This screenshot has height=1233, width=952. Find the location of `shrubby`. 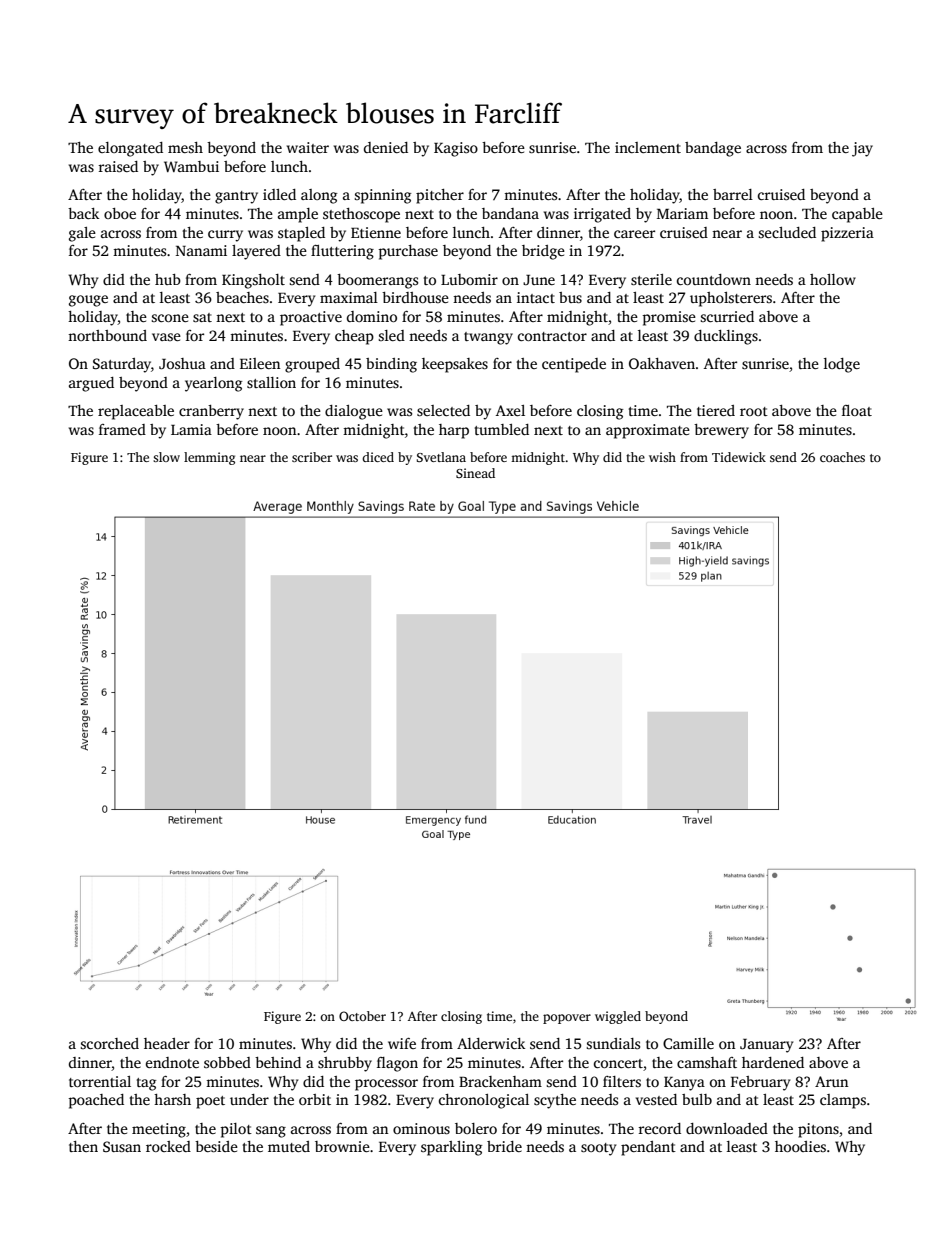

shrubby is located at coordinates (345, 1064).
